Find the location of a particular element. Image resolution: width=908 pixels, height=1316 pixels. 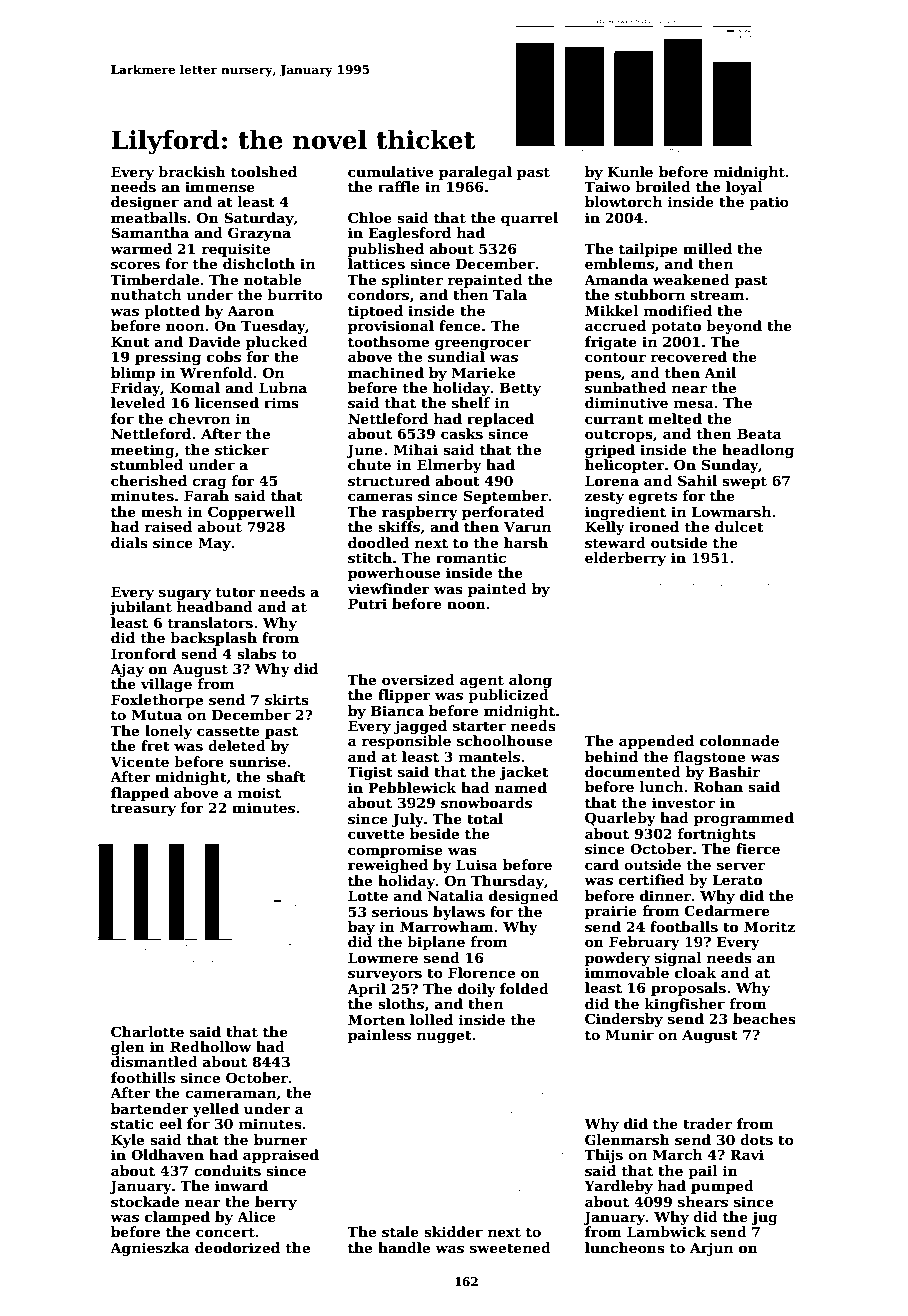

Kunle is located at coordinates (630, 171).
